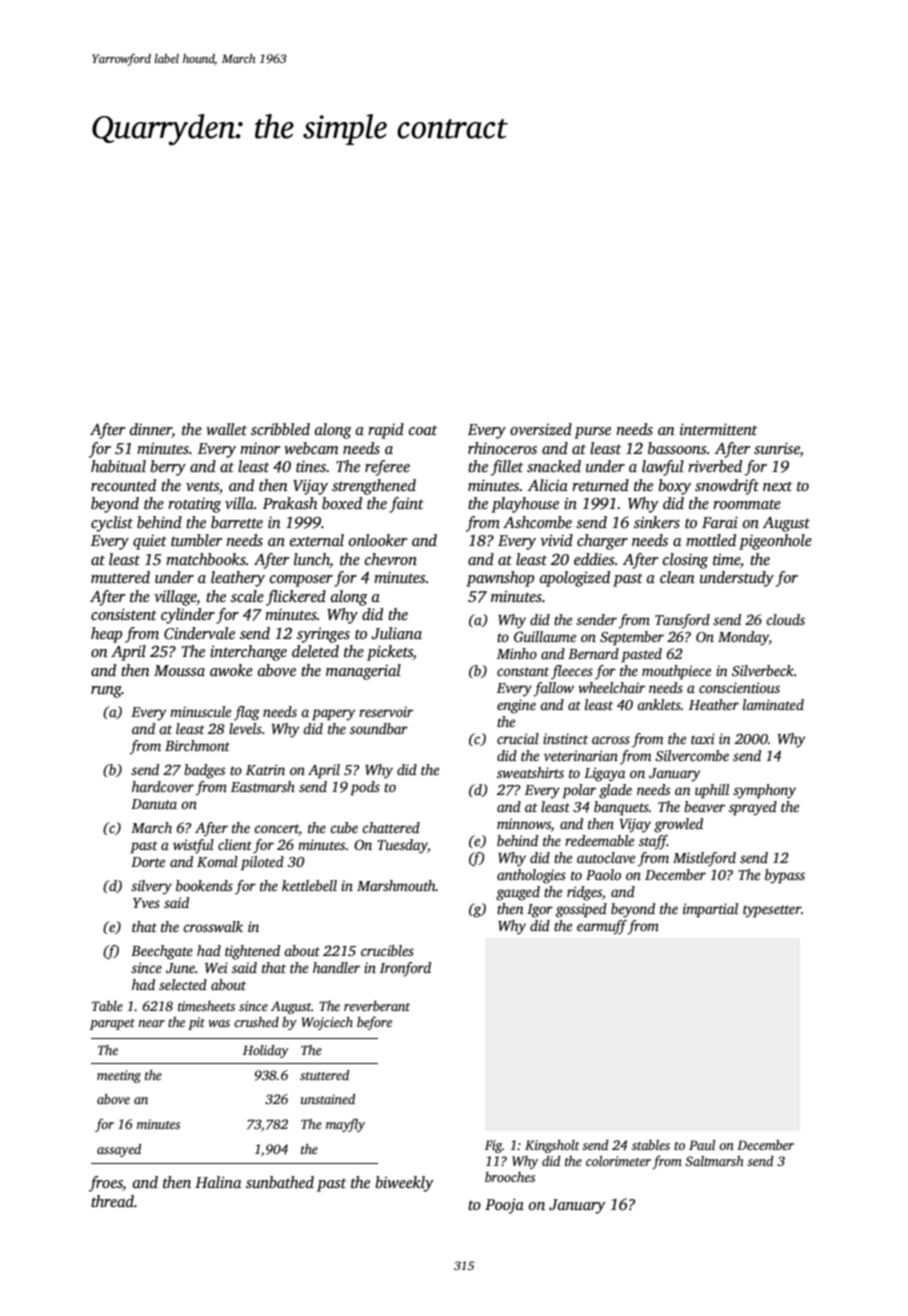 This document has height=1316, width=908. What do you see at coordinates (199, 633) in the document?
I see `Cindervale` at bounding box center [199, 633].
